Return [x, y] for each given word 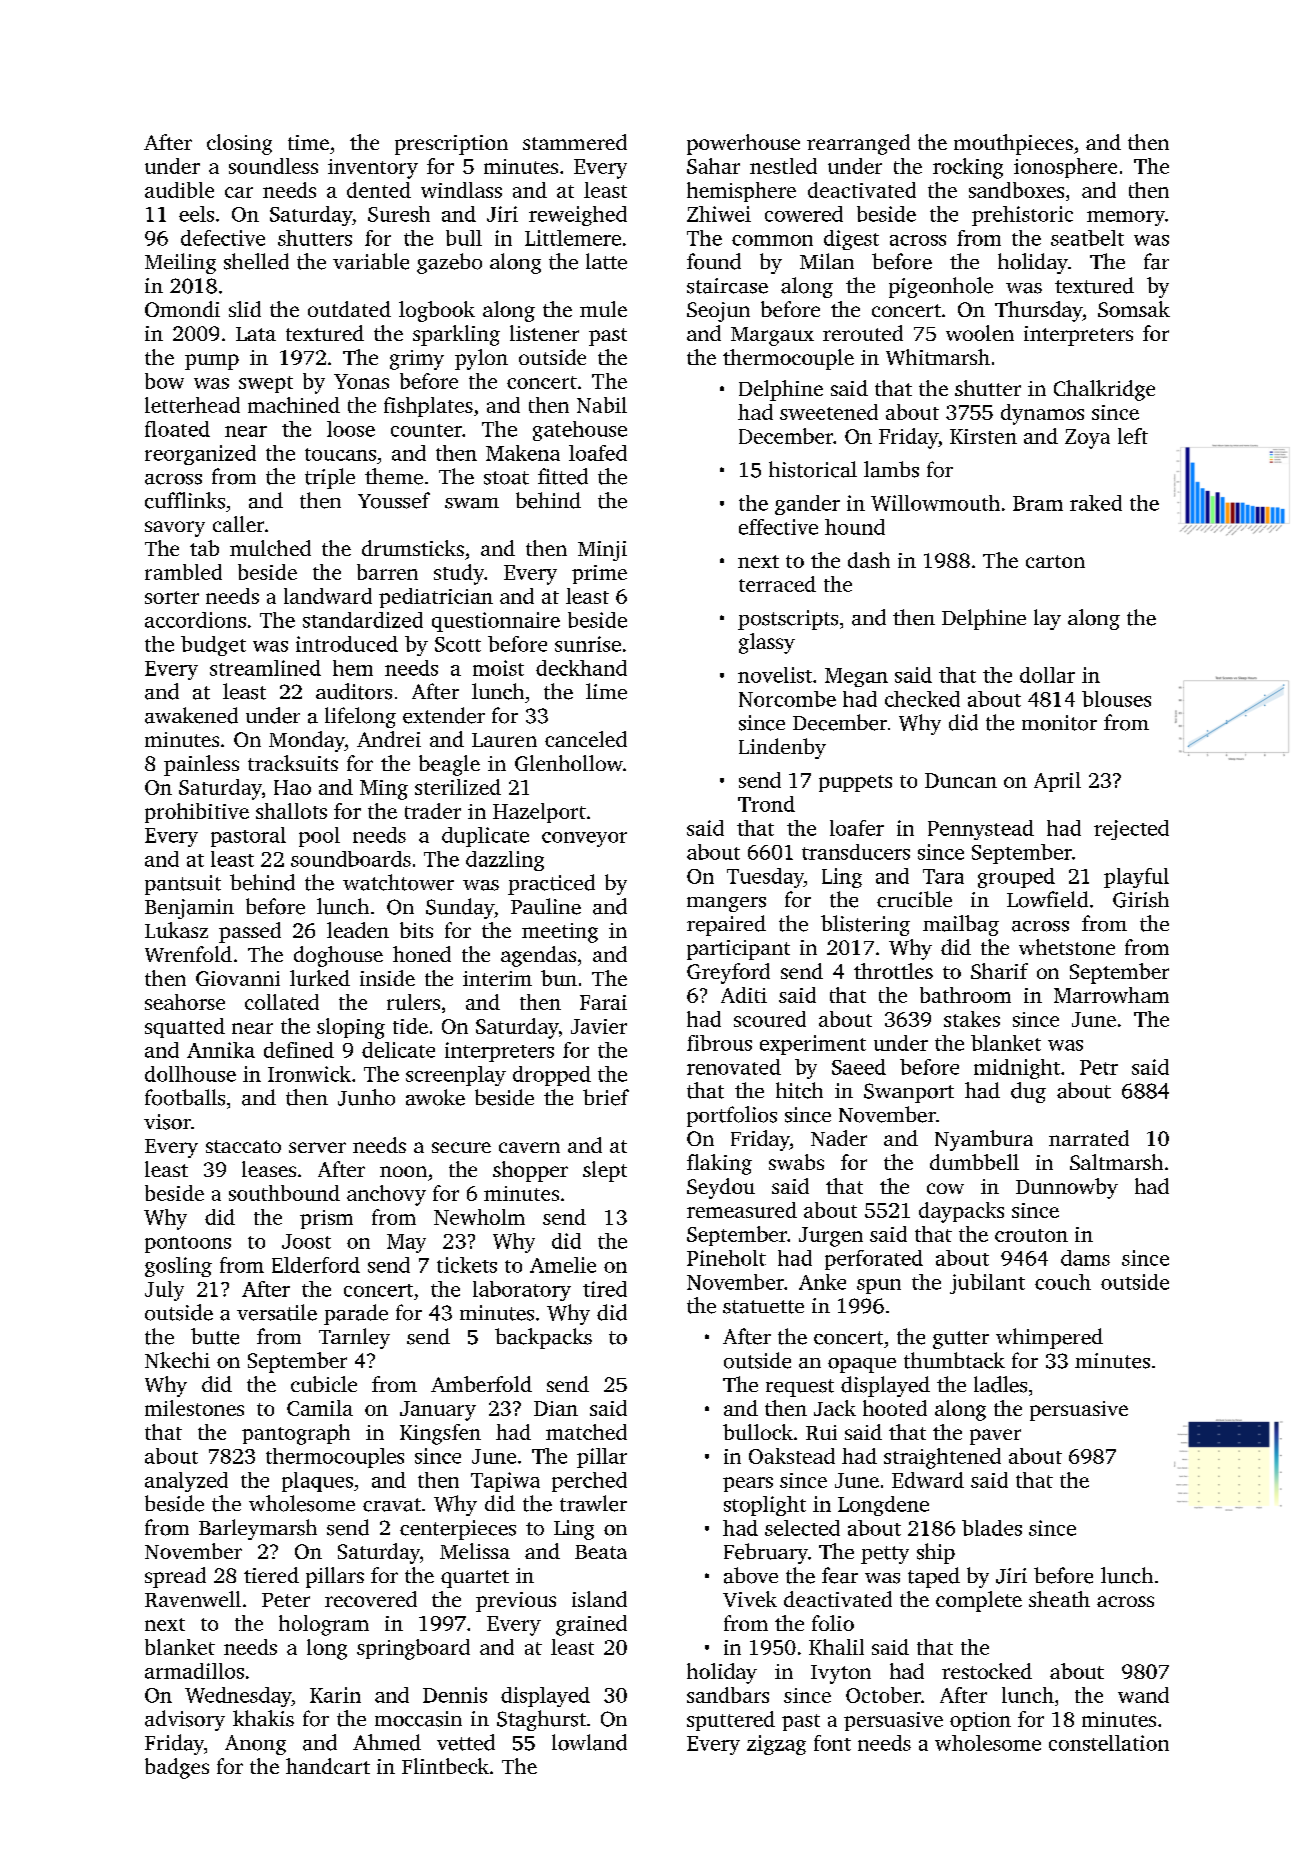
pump [212, 362]
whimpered [1049, 1338]
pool [319, 837]
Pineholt [726, 1258]
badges [177, 1768]
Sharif [999, 971]
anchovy [386, 1195]
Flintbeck [445, 1766]
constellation [1109, 1743]
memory [1126, 218]
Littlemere [573, 238]
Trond [766, 804]
